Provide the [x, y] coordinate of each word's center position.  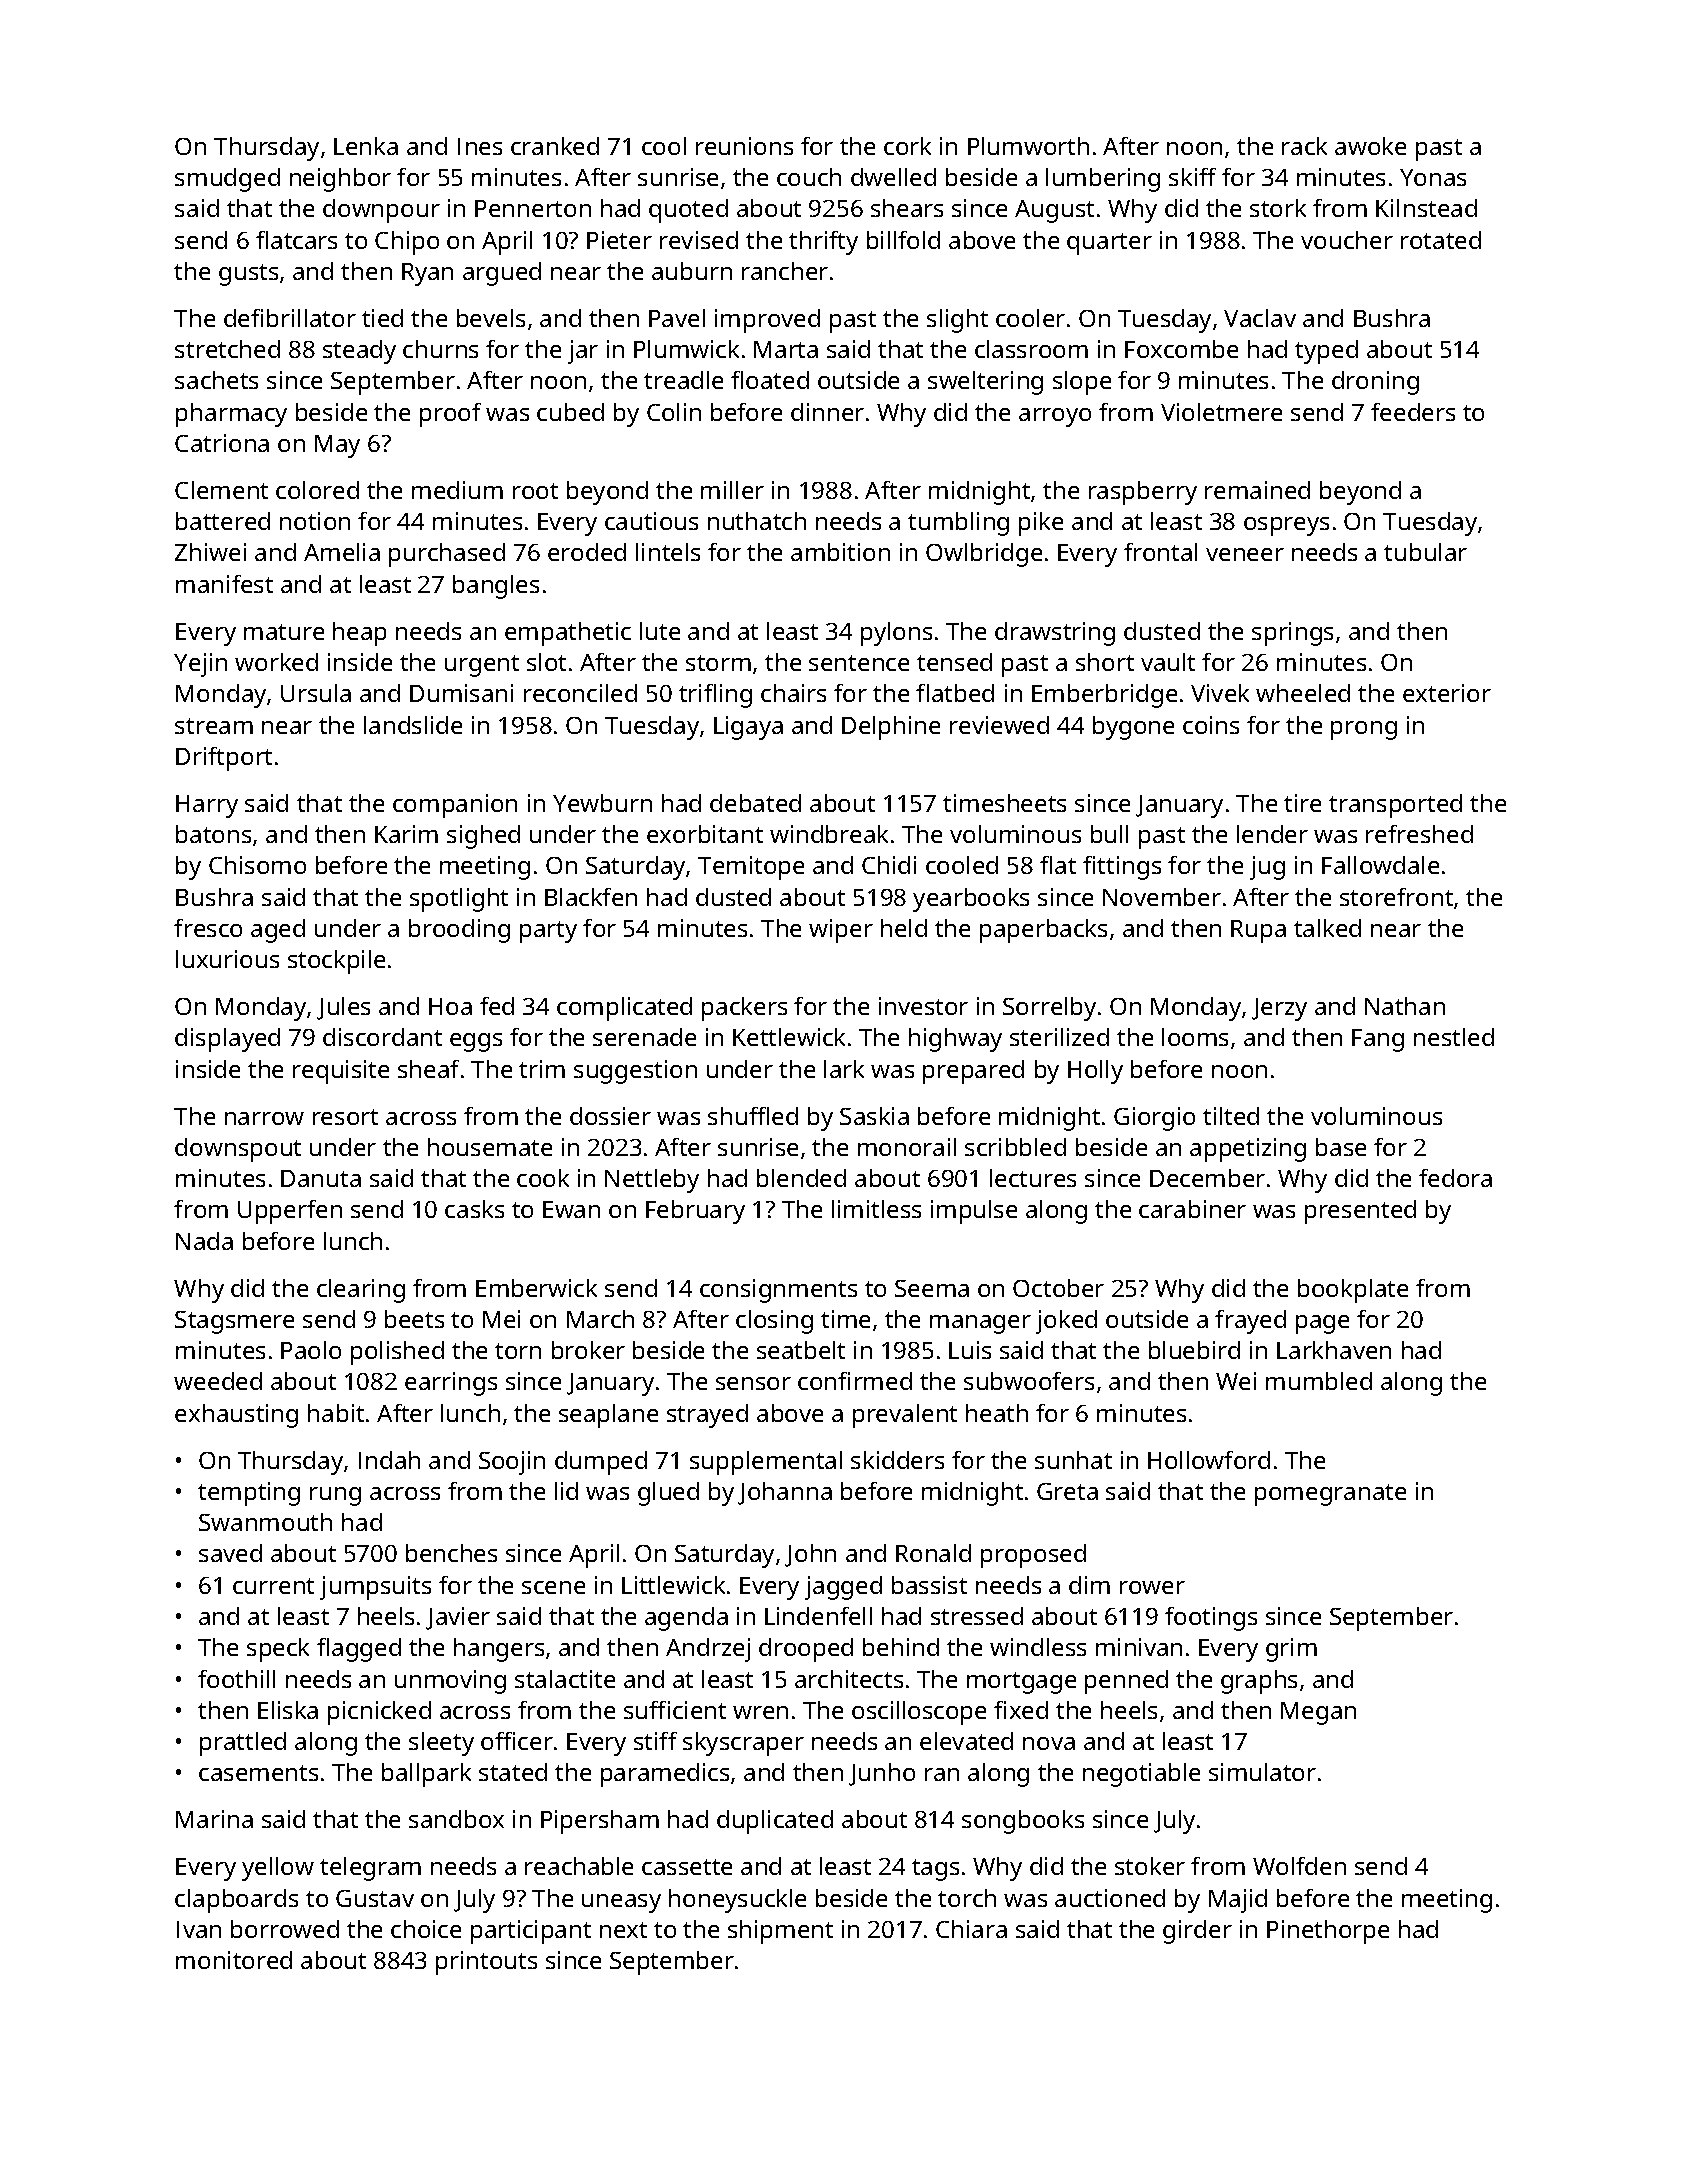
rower [1152, 1587]
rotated [1441, 240]
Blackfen [591, 897]
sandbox [456, 1819]
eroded [587, 552]
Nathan [1405, 1006]
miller [732, 490]
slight [957, 321]
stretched [227, 349]
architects [849, 1679]
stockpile [336, 962]
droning [1375, 383]
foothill [236, 1679]
